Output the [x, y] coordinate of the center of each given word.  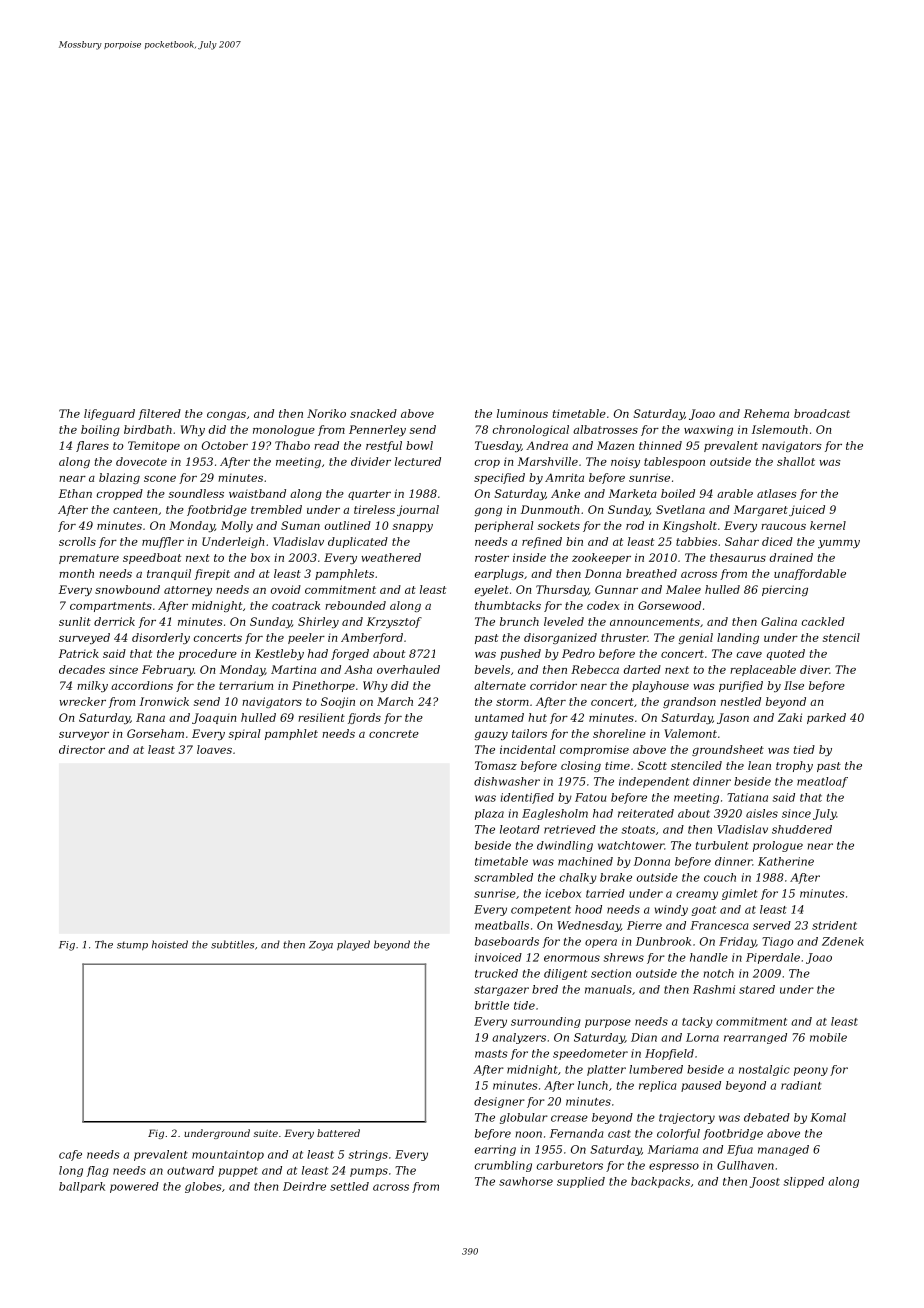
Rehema [766, 413]
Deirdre [304, 1186]
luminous [522, 413]
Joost [765, 1182]
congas [226, 416]
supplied [581, 1182]
